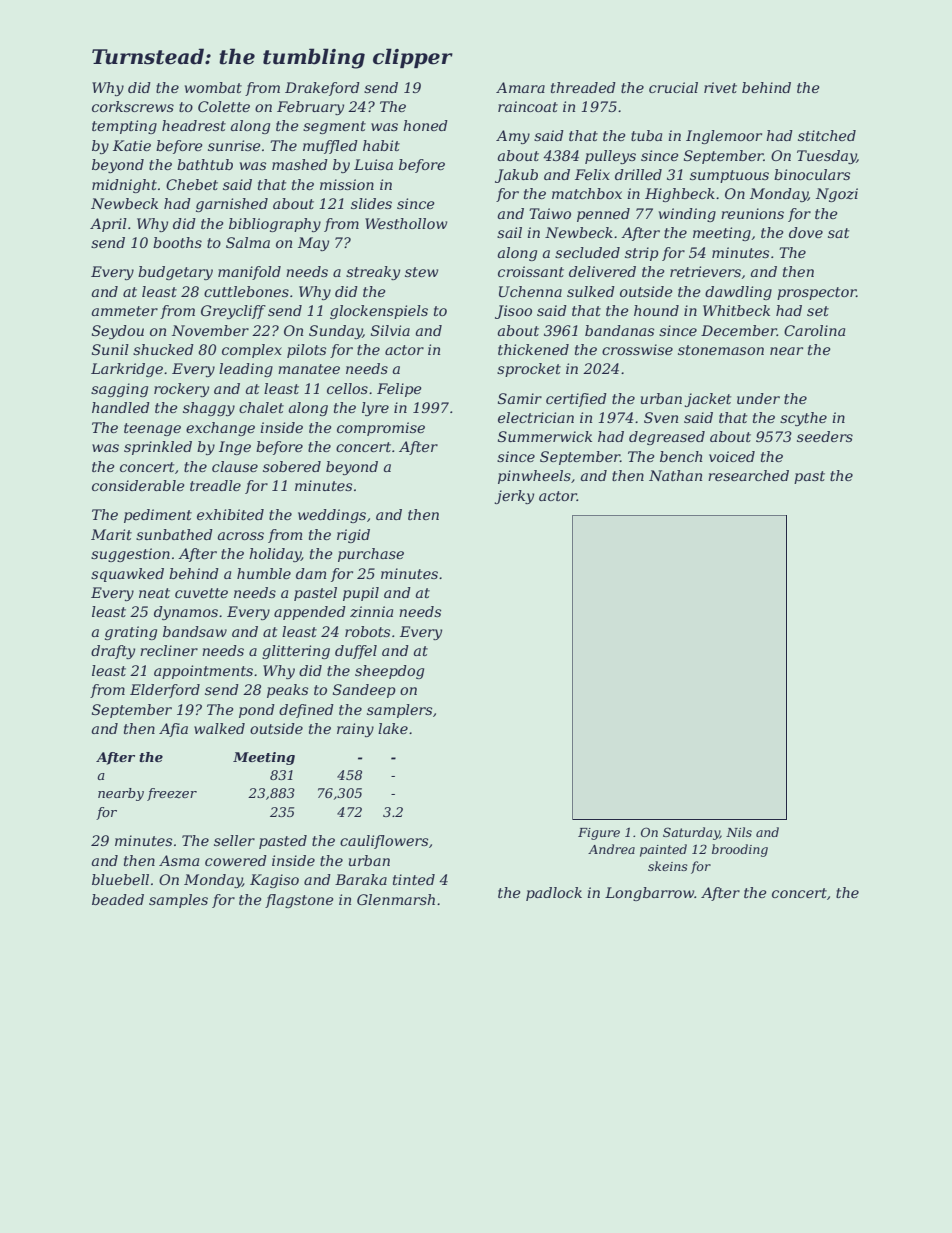 The image size is (952, 1233). I want to click on Nathan, so click(675, 475).
